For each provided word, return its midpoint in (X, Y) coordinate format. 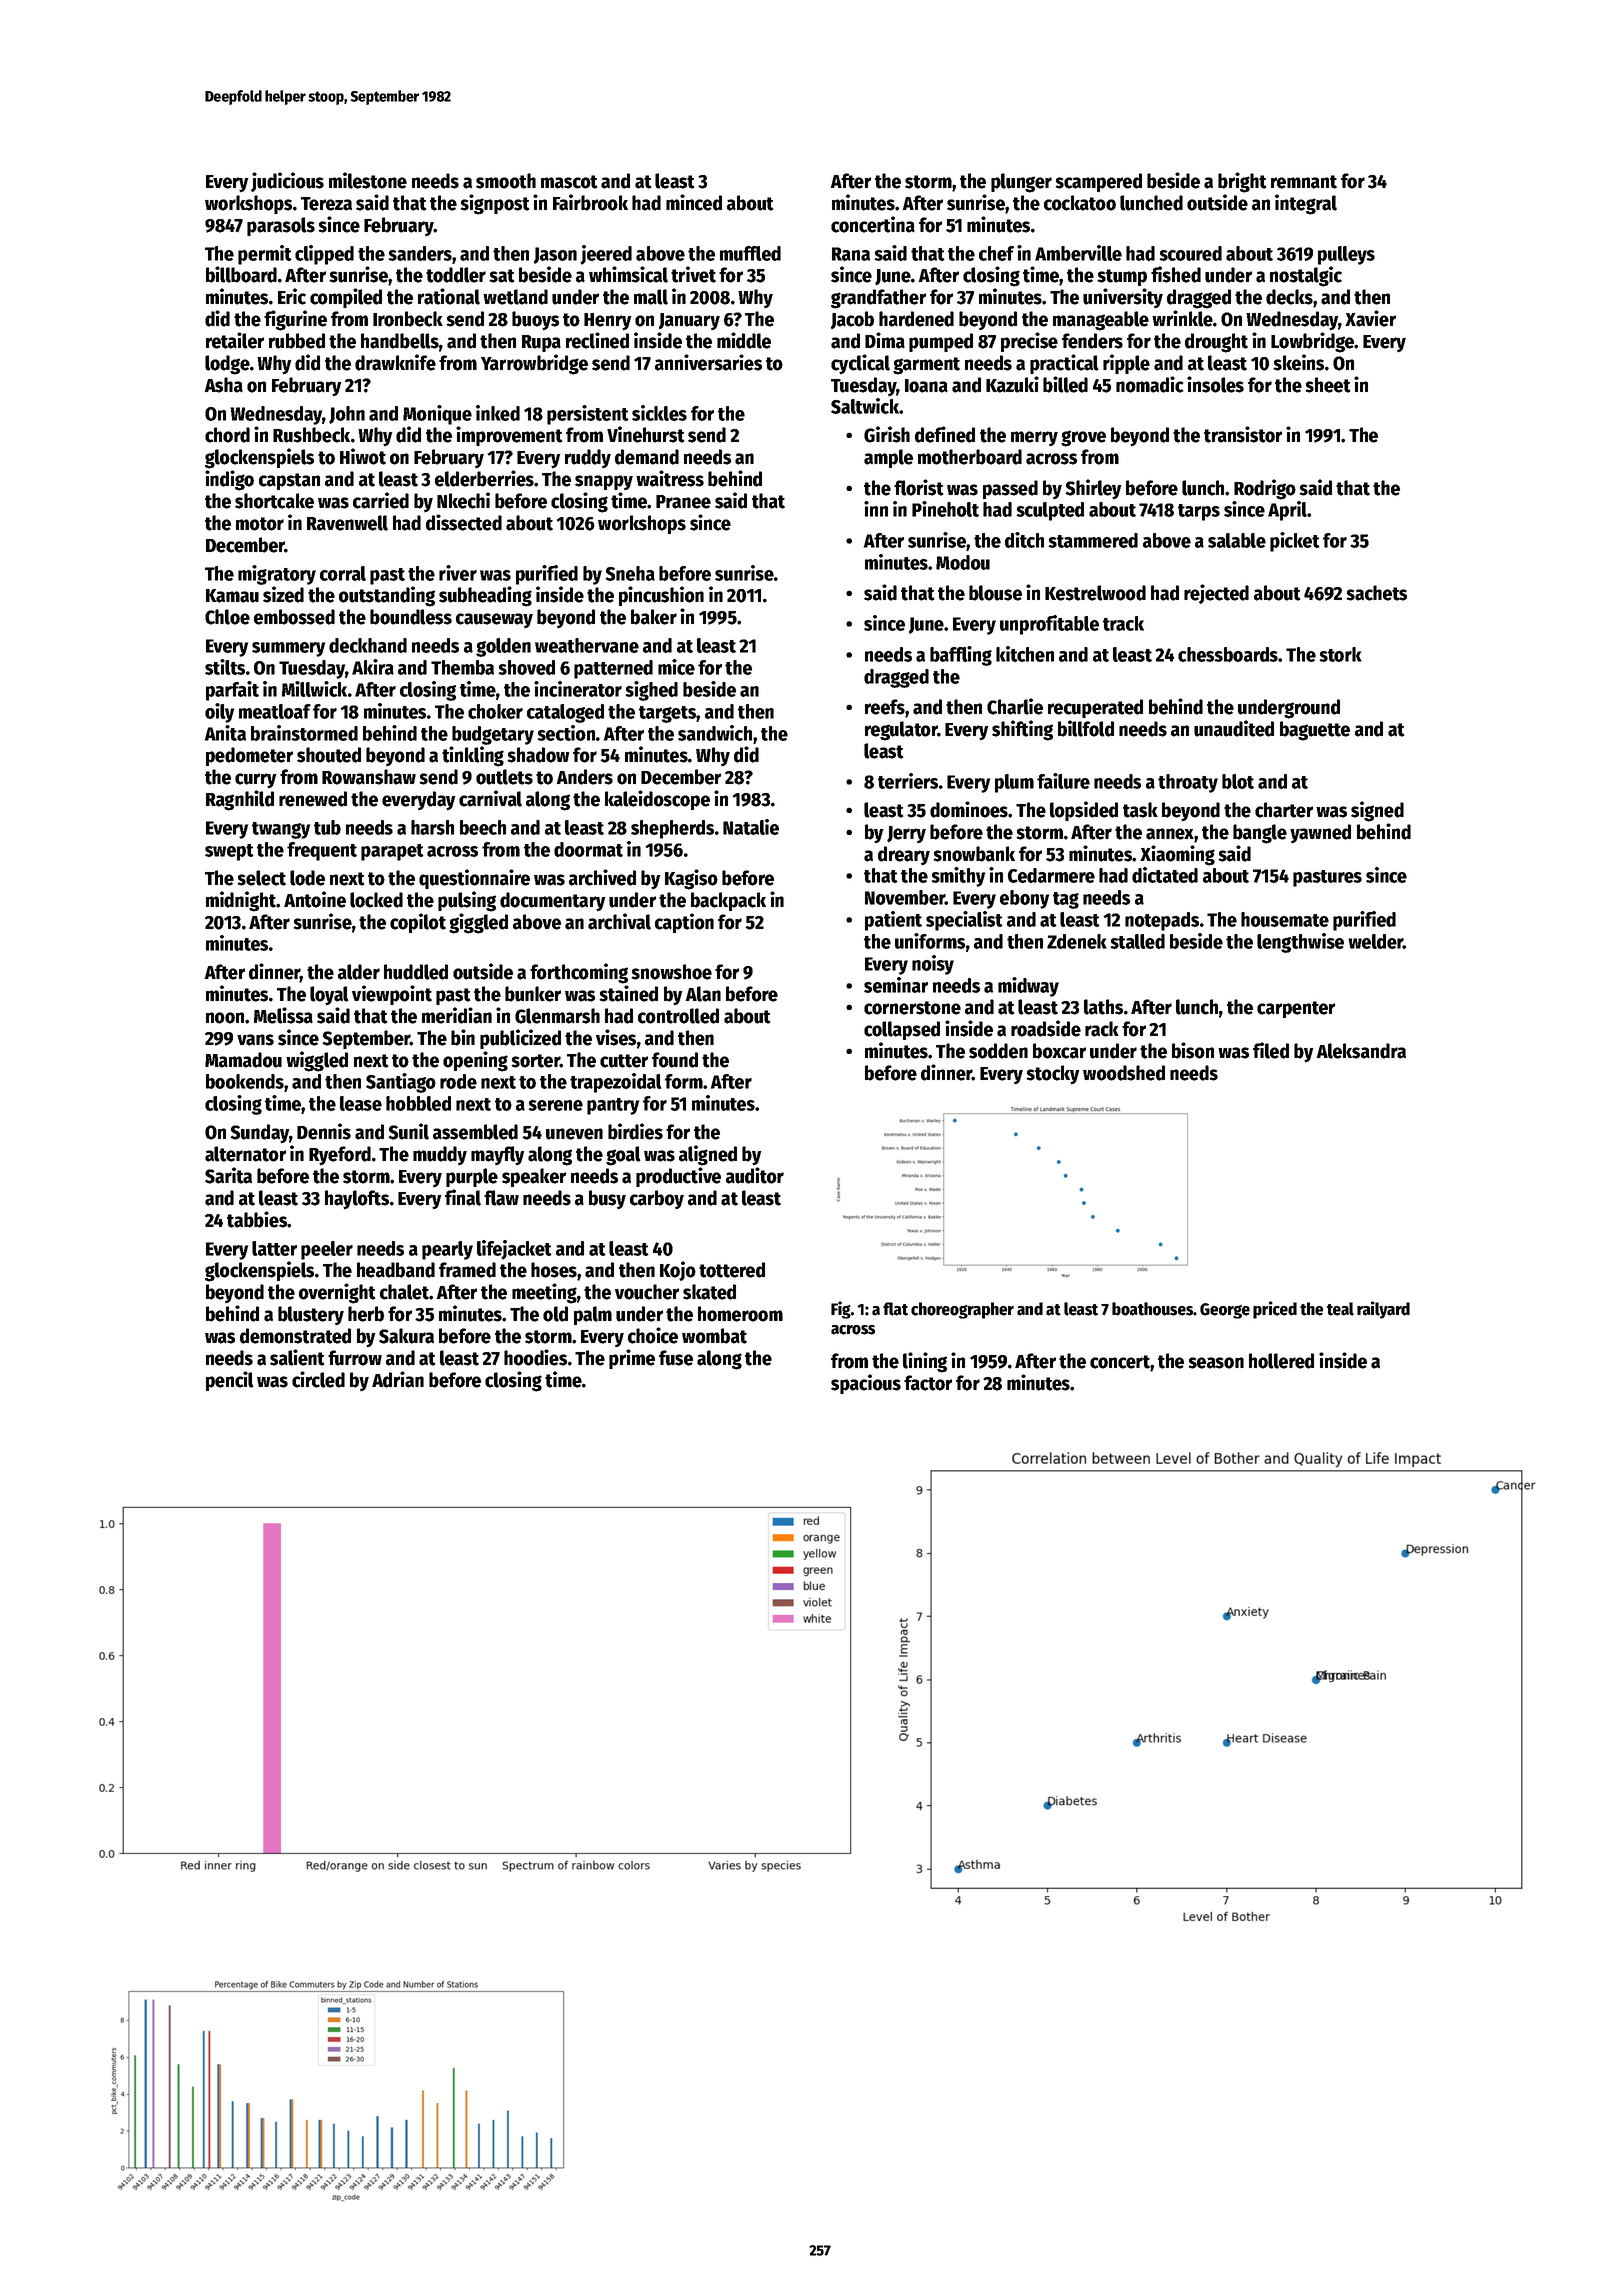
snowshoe (671, 972)
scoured (1190, 253)
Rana (851, 254)
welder (1375, 941)
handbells (400, 341)
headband (396, 1270)
